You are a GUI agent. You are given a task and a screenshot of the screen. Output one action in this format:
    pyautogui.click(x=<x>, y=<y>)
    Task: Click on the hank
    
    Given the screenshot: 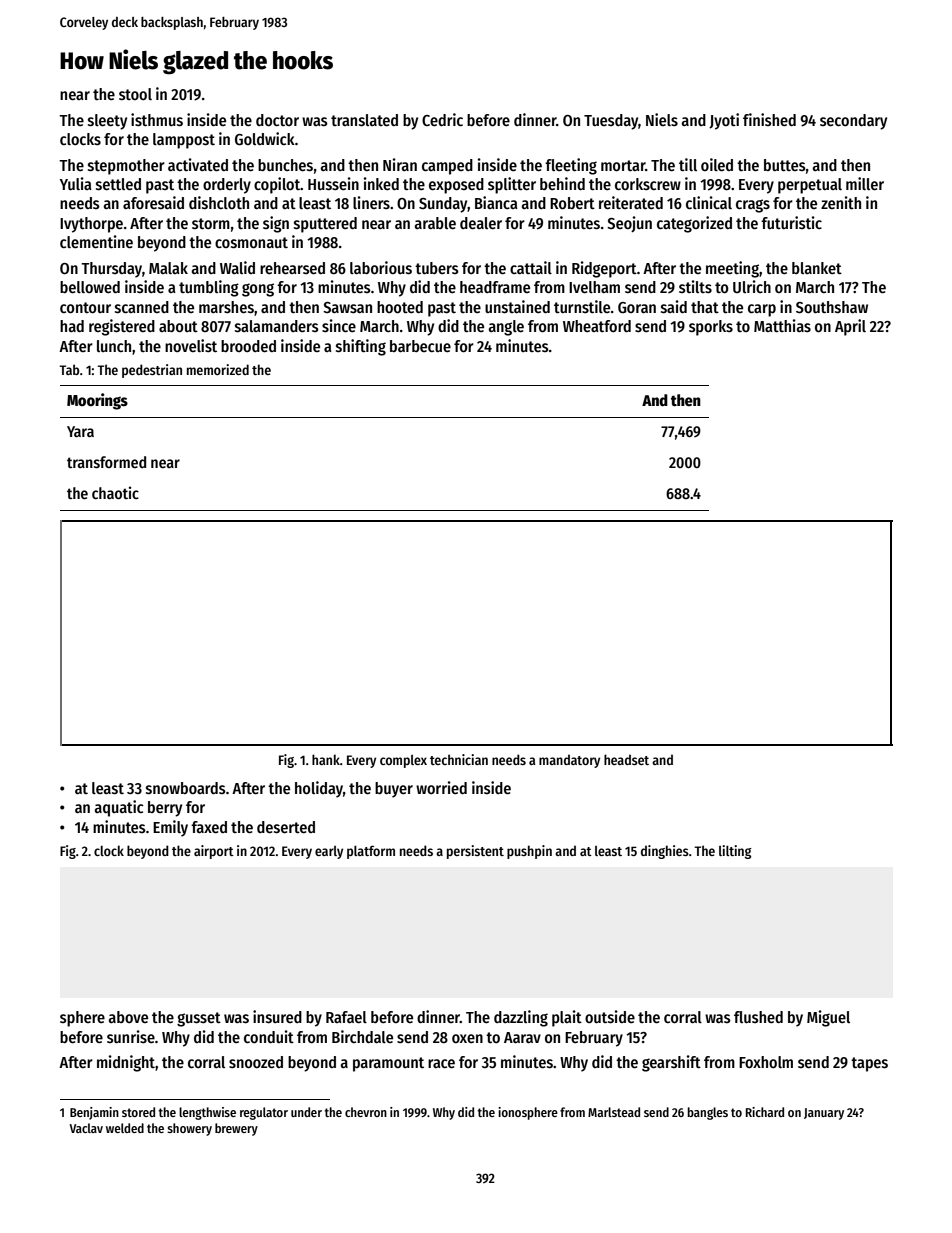 What is the action you would take?
    pyautogui.click(x=326, y=759)
